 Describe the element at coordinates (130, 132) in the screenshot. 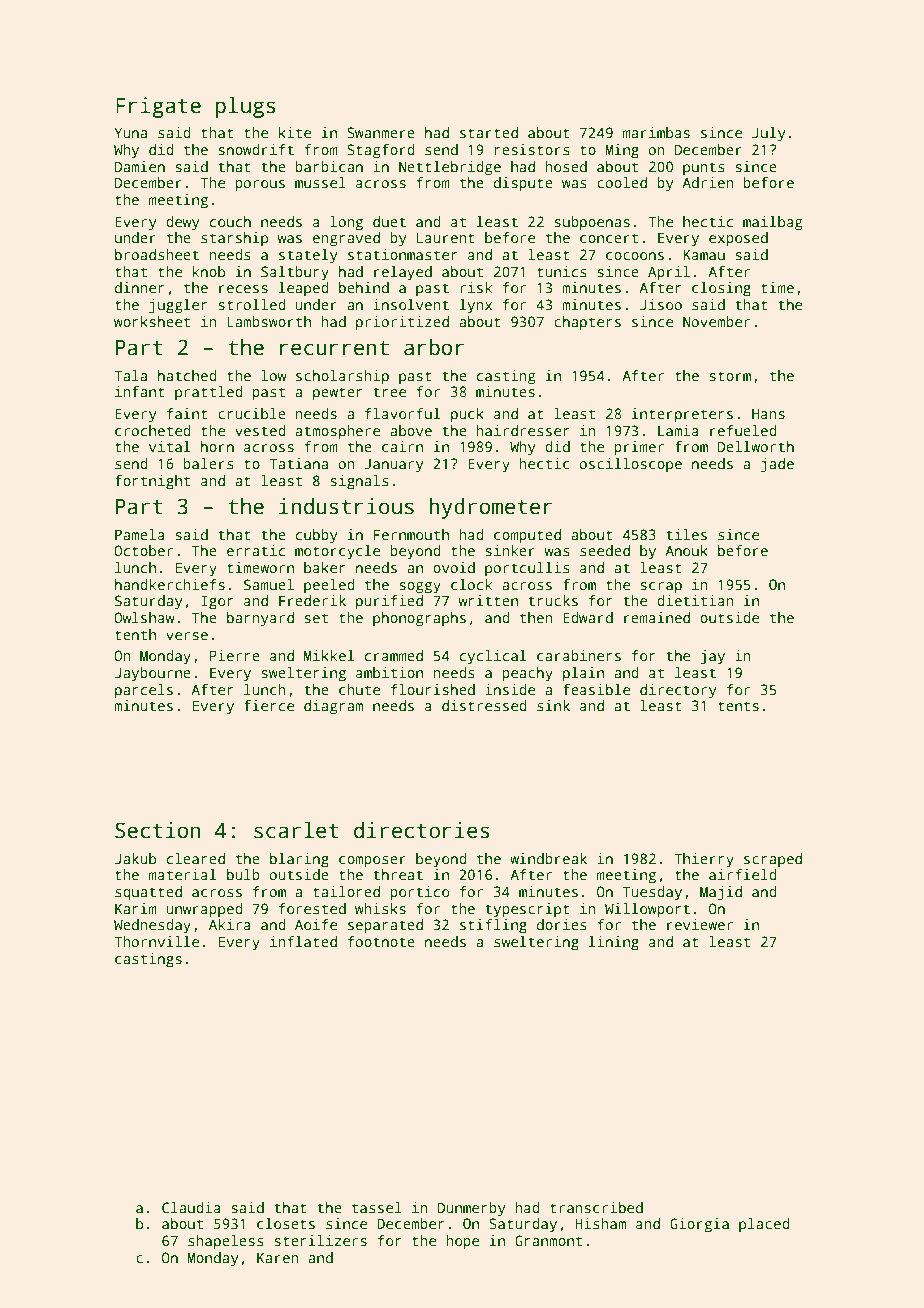

I see `Yuna` at that location.
